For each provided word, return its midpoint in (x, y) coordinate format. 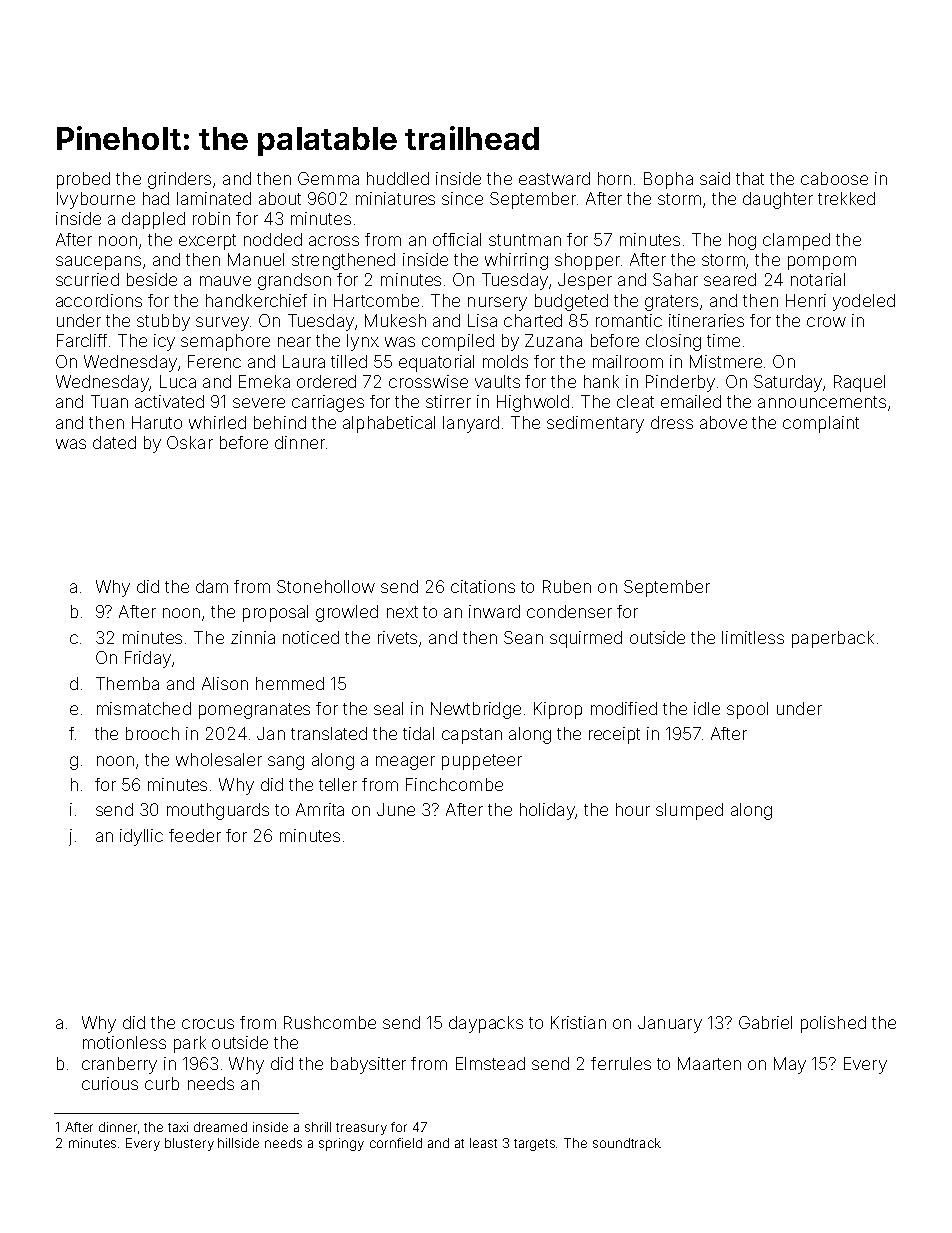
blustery (189, 1144)
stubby (163, 322)
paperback (833, 639)
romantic (629, 320)
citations (483, 586)
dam (212, 586)
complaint (821, 424)
